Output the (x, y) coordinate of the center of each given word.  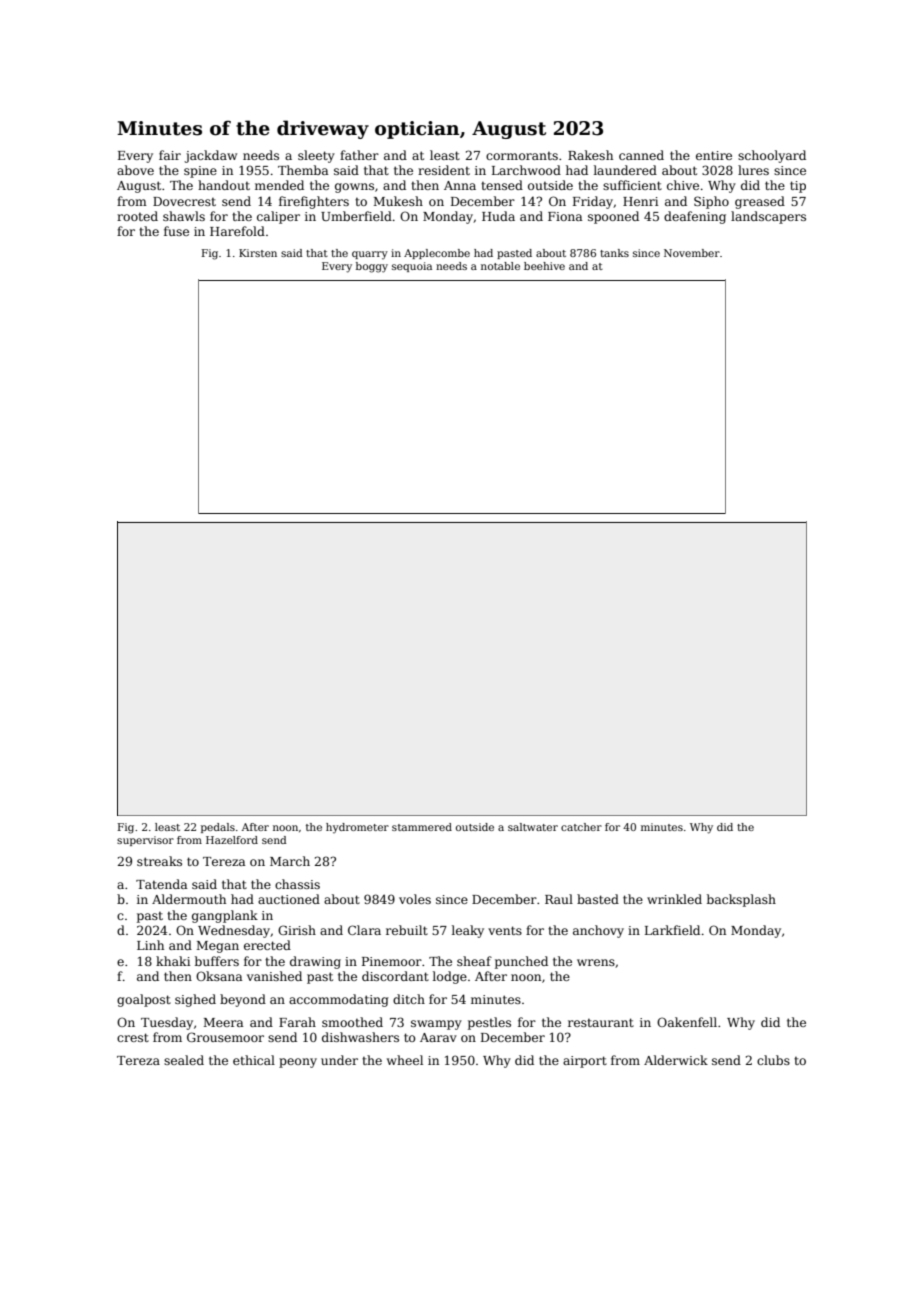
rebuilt (407, 930)
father (359, 155)
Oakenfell (687, 1022)
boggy (372, 267)
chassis (297, 884)
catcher (581, 827)
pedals (218, 828)
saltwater (533, 827)
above (135, 170)
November (692, 253)
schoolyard (772, 156)
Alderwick (676, 1060)
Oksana (219, 976)
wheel (405, 1060)
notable (500, 266)
